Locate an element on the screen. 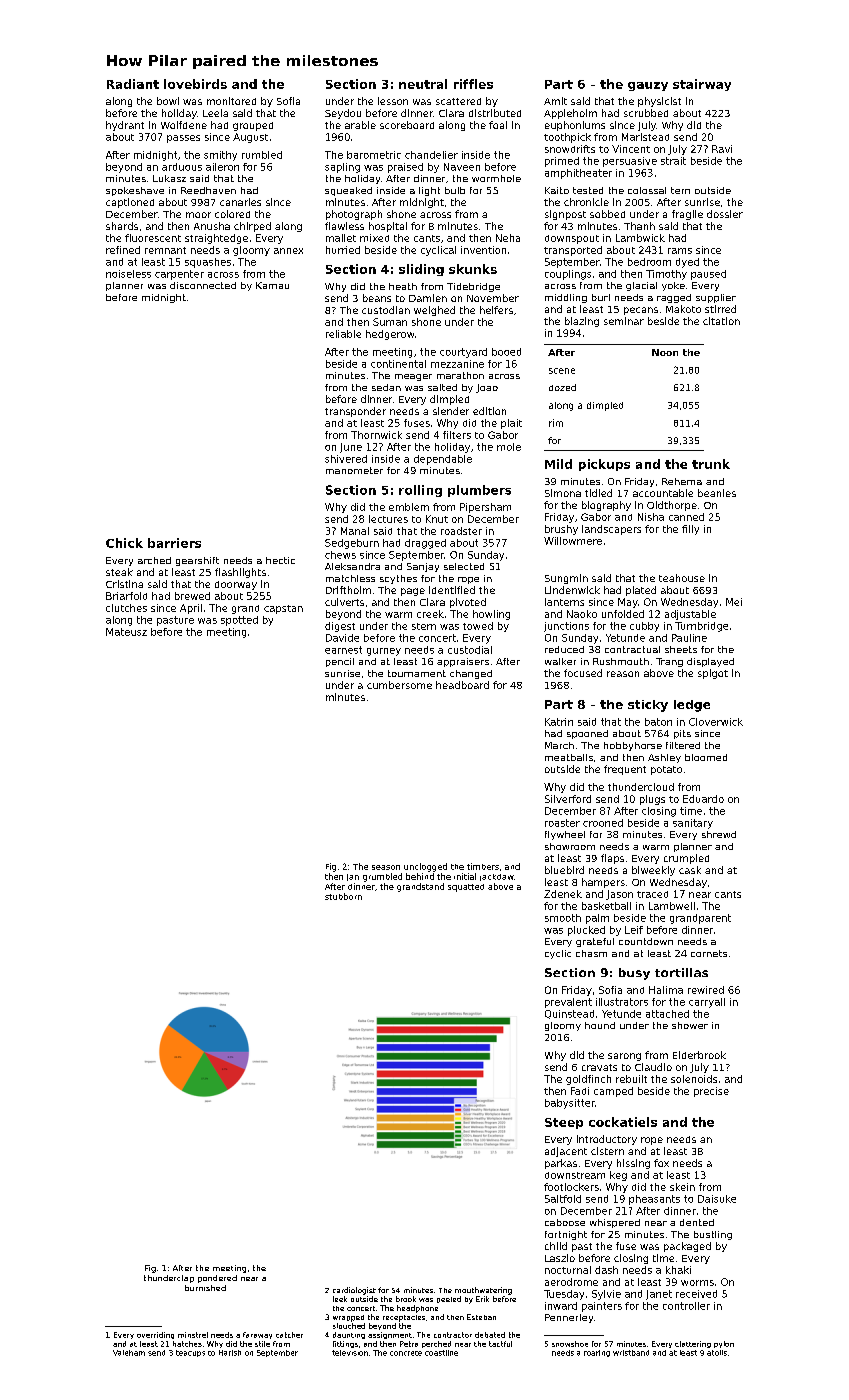 This screenshot has width=849, height=1400. noiseless is located at coordinates (128, 274).
